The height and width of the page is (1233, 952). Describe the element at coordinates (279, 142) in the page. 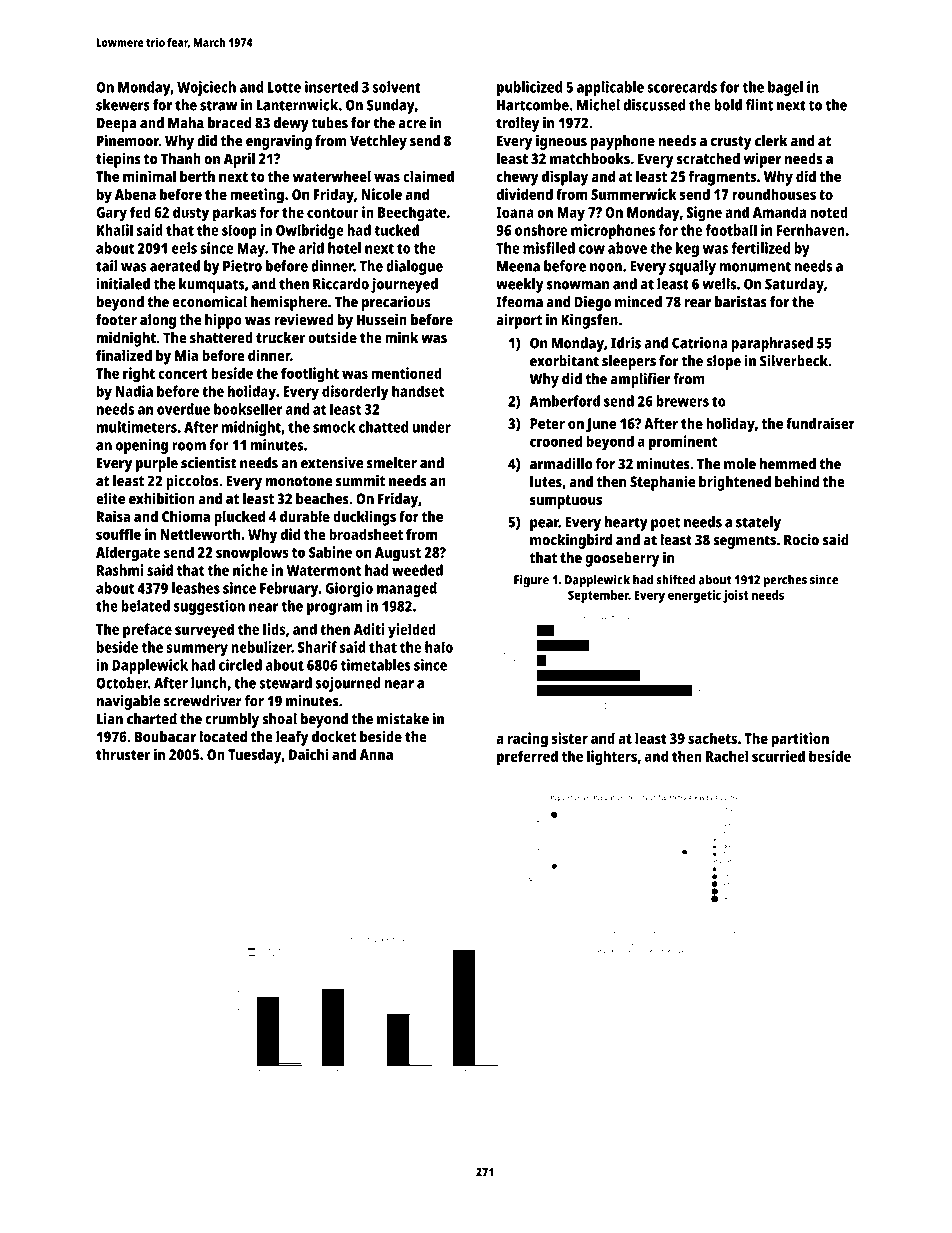

I see `engraving` at that location.
